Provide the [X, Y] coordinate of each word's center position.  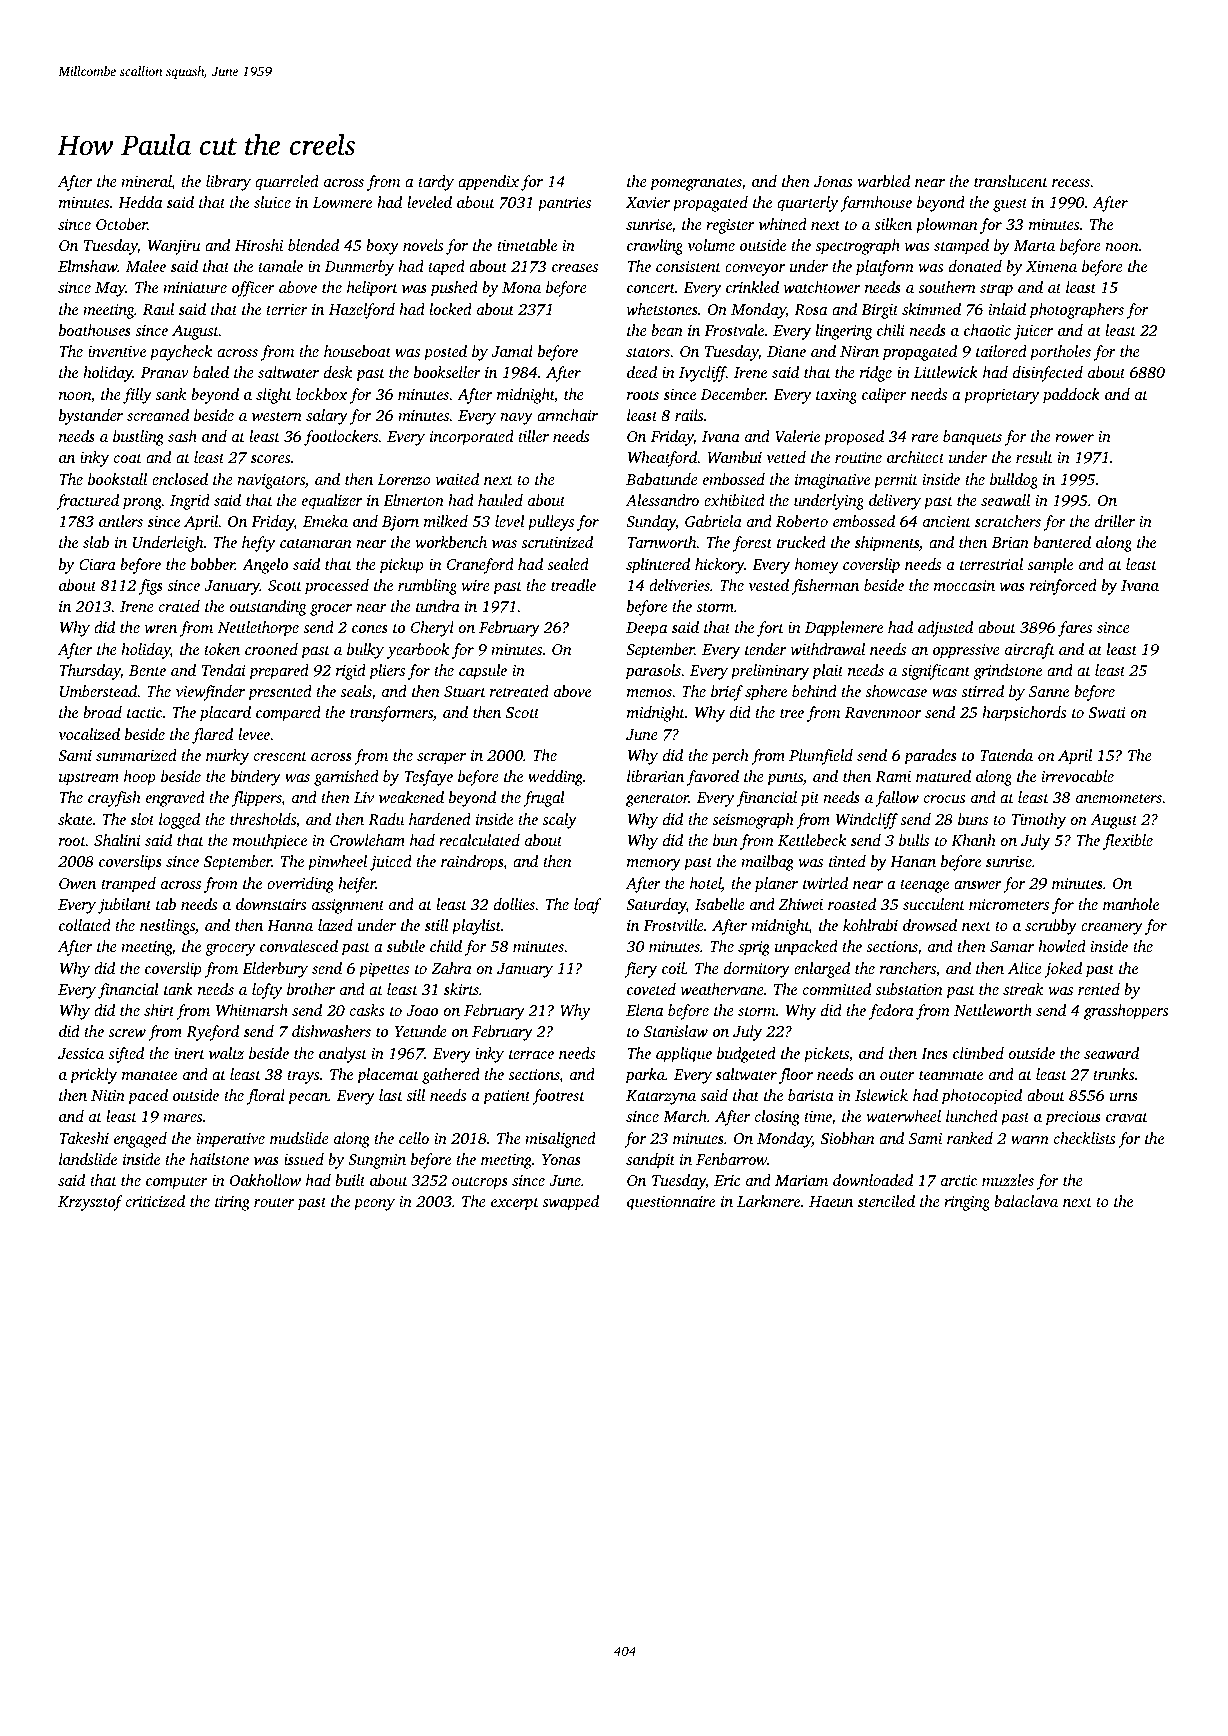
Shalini [117, 840]
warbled [883, 181]
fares [1075, 629]
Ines [934, 1053]
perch [730, 757]
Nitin [108, 1095]
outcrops [480, 1183]
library [228, 183]
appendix [488, 183]
